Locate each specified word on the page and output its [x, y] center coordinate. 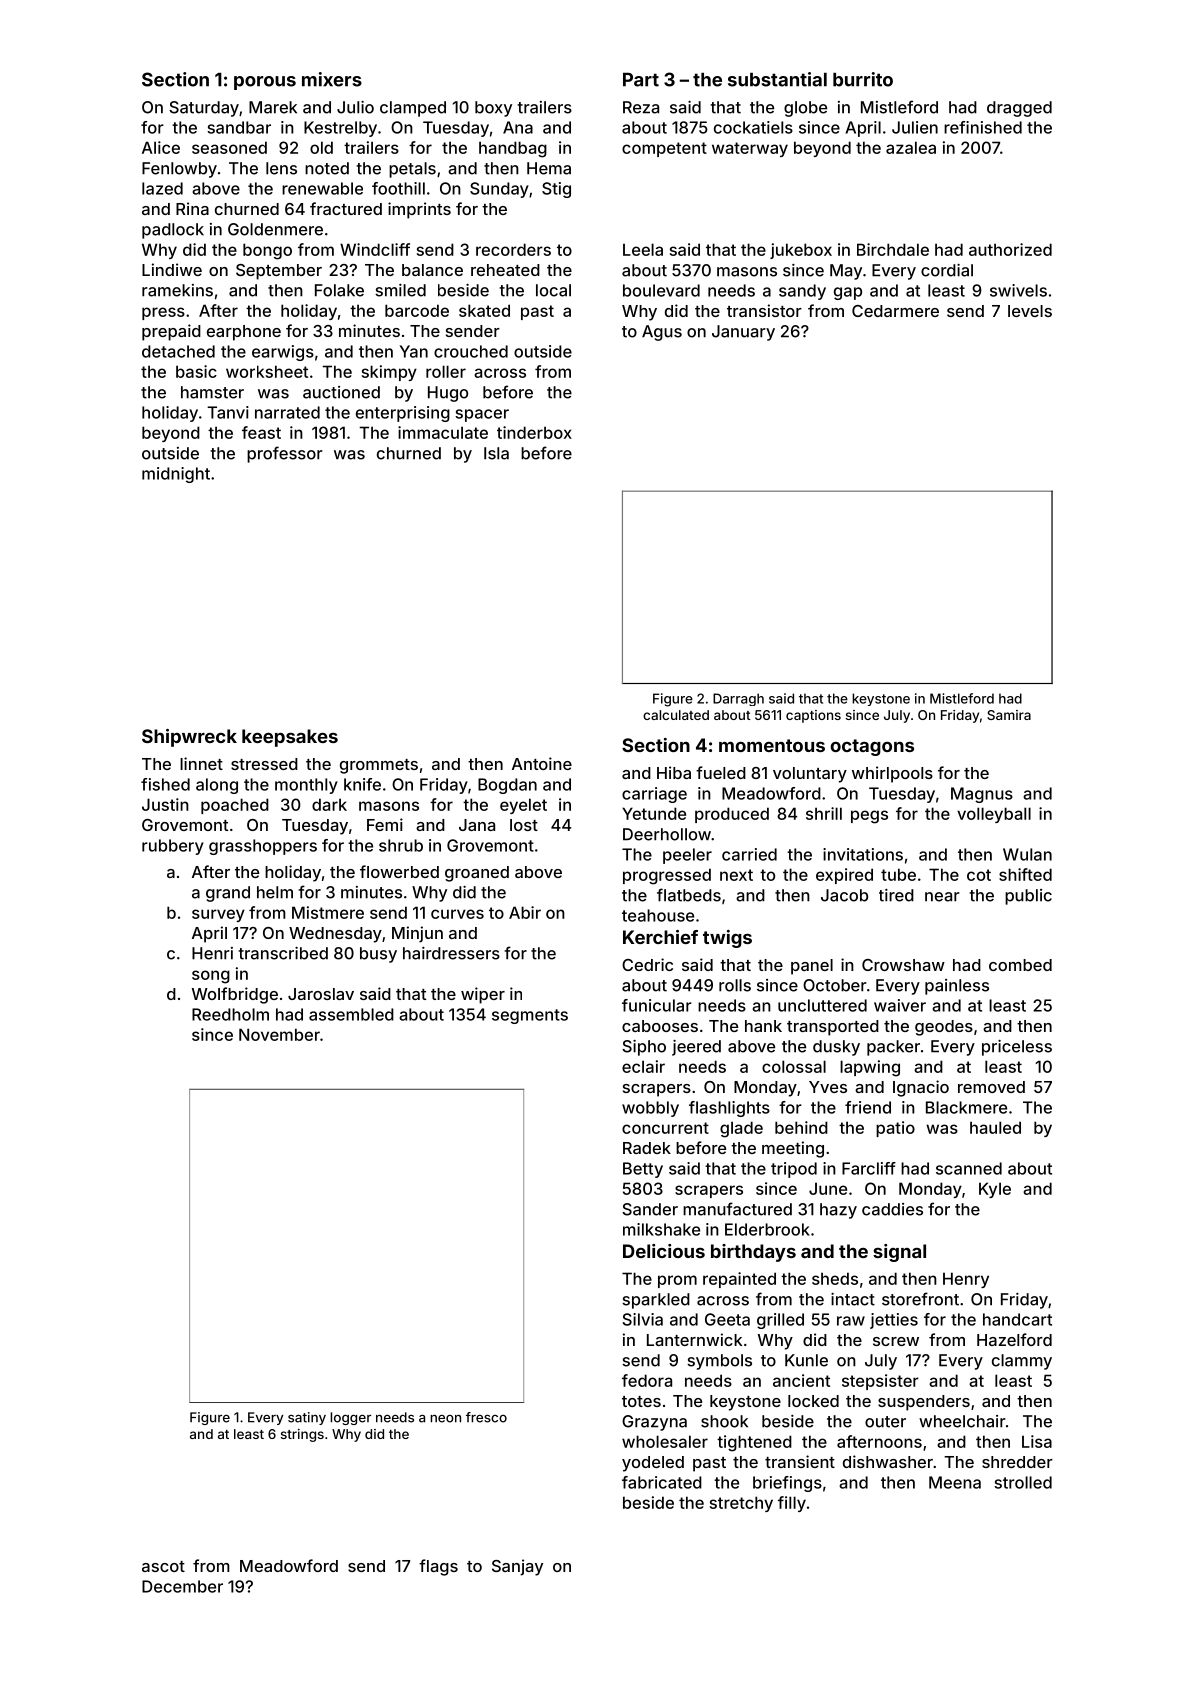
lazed [162, 188]
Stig [556, 190]
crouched [471, 351]
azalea [911, 147]
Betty [643, 1170]
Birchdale [893, 249]
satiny [307, 1418]
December [182, 1586]
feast [261, 432]
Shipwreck [189, 738]
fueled [721, 772]
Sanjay [517, 1567]
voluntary [810, 775]
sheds [835, 1278]
